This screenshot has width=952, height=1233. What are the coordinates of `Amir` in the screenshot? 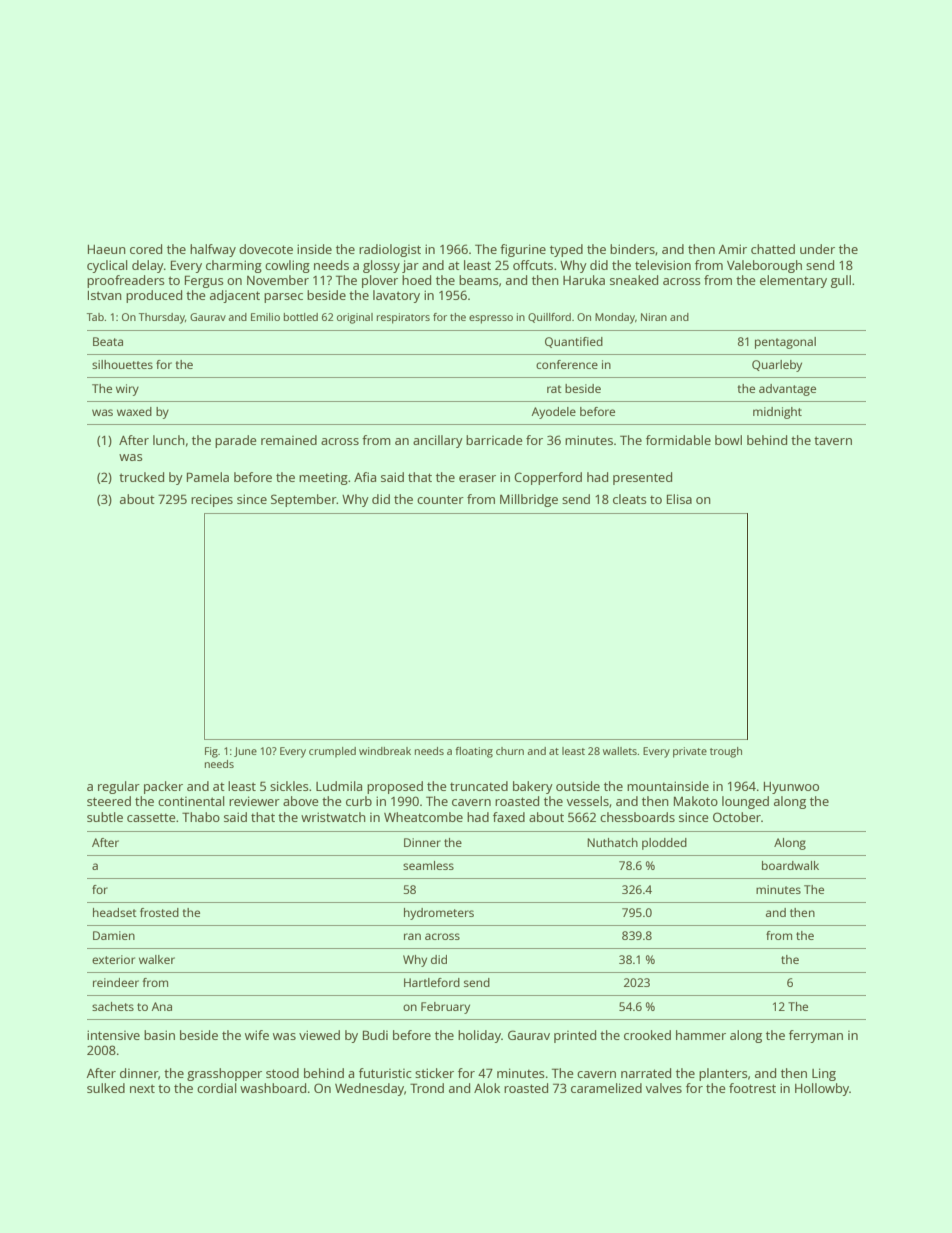 It's located at (733, 249).
